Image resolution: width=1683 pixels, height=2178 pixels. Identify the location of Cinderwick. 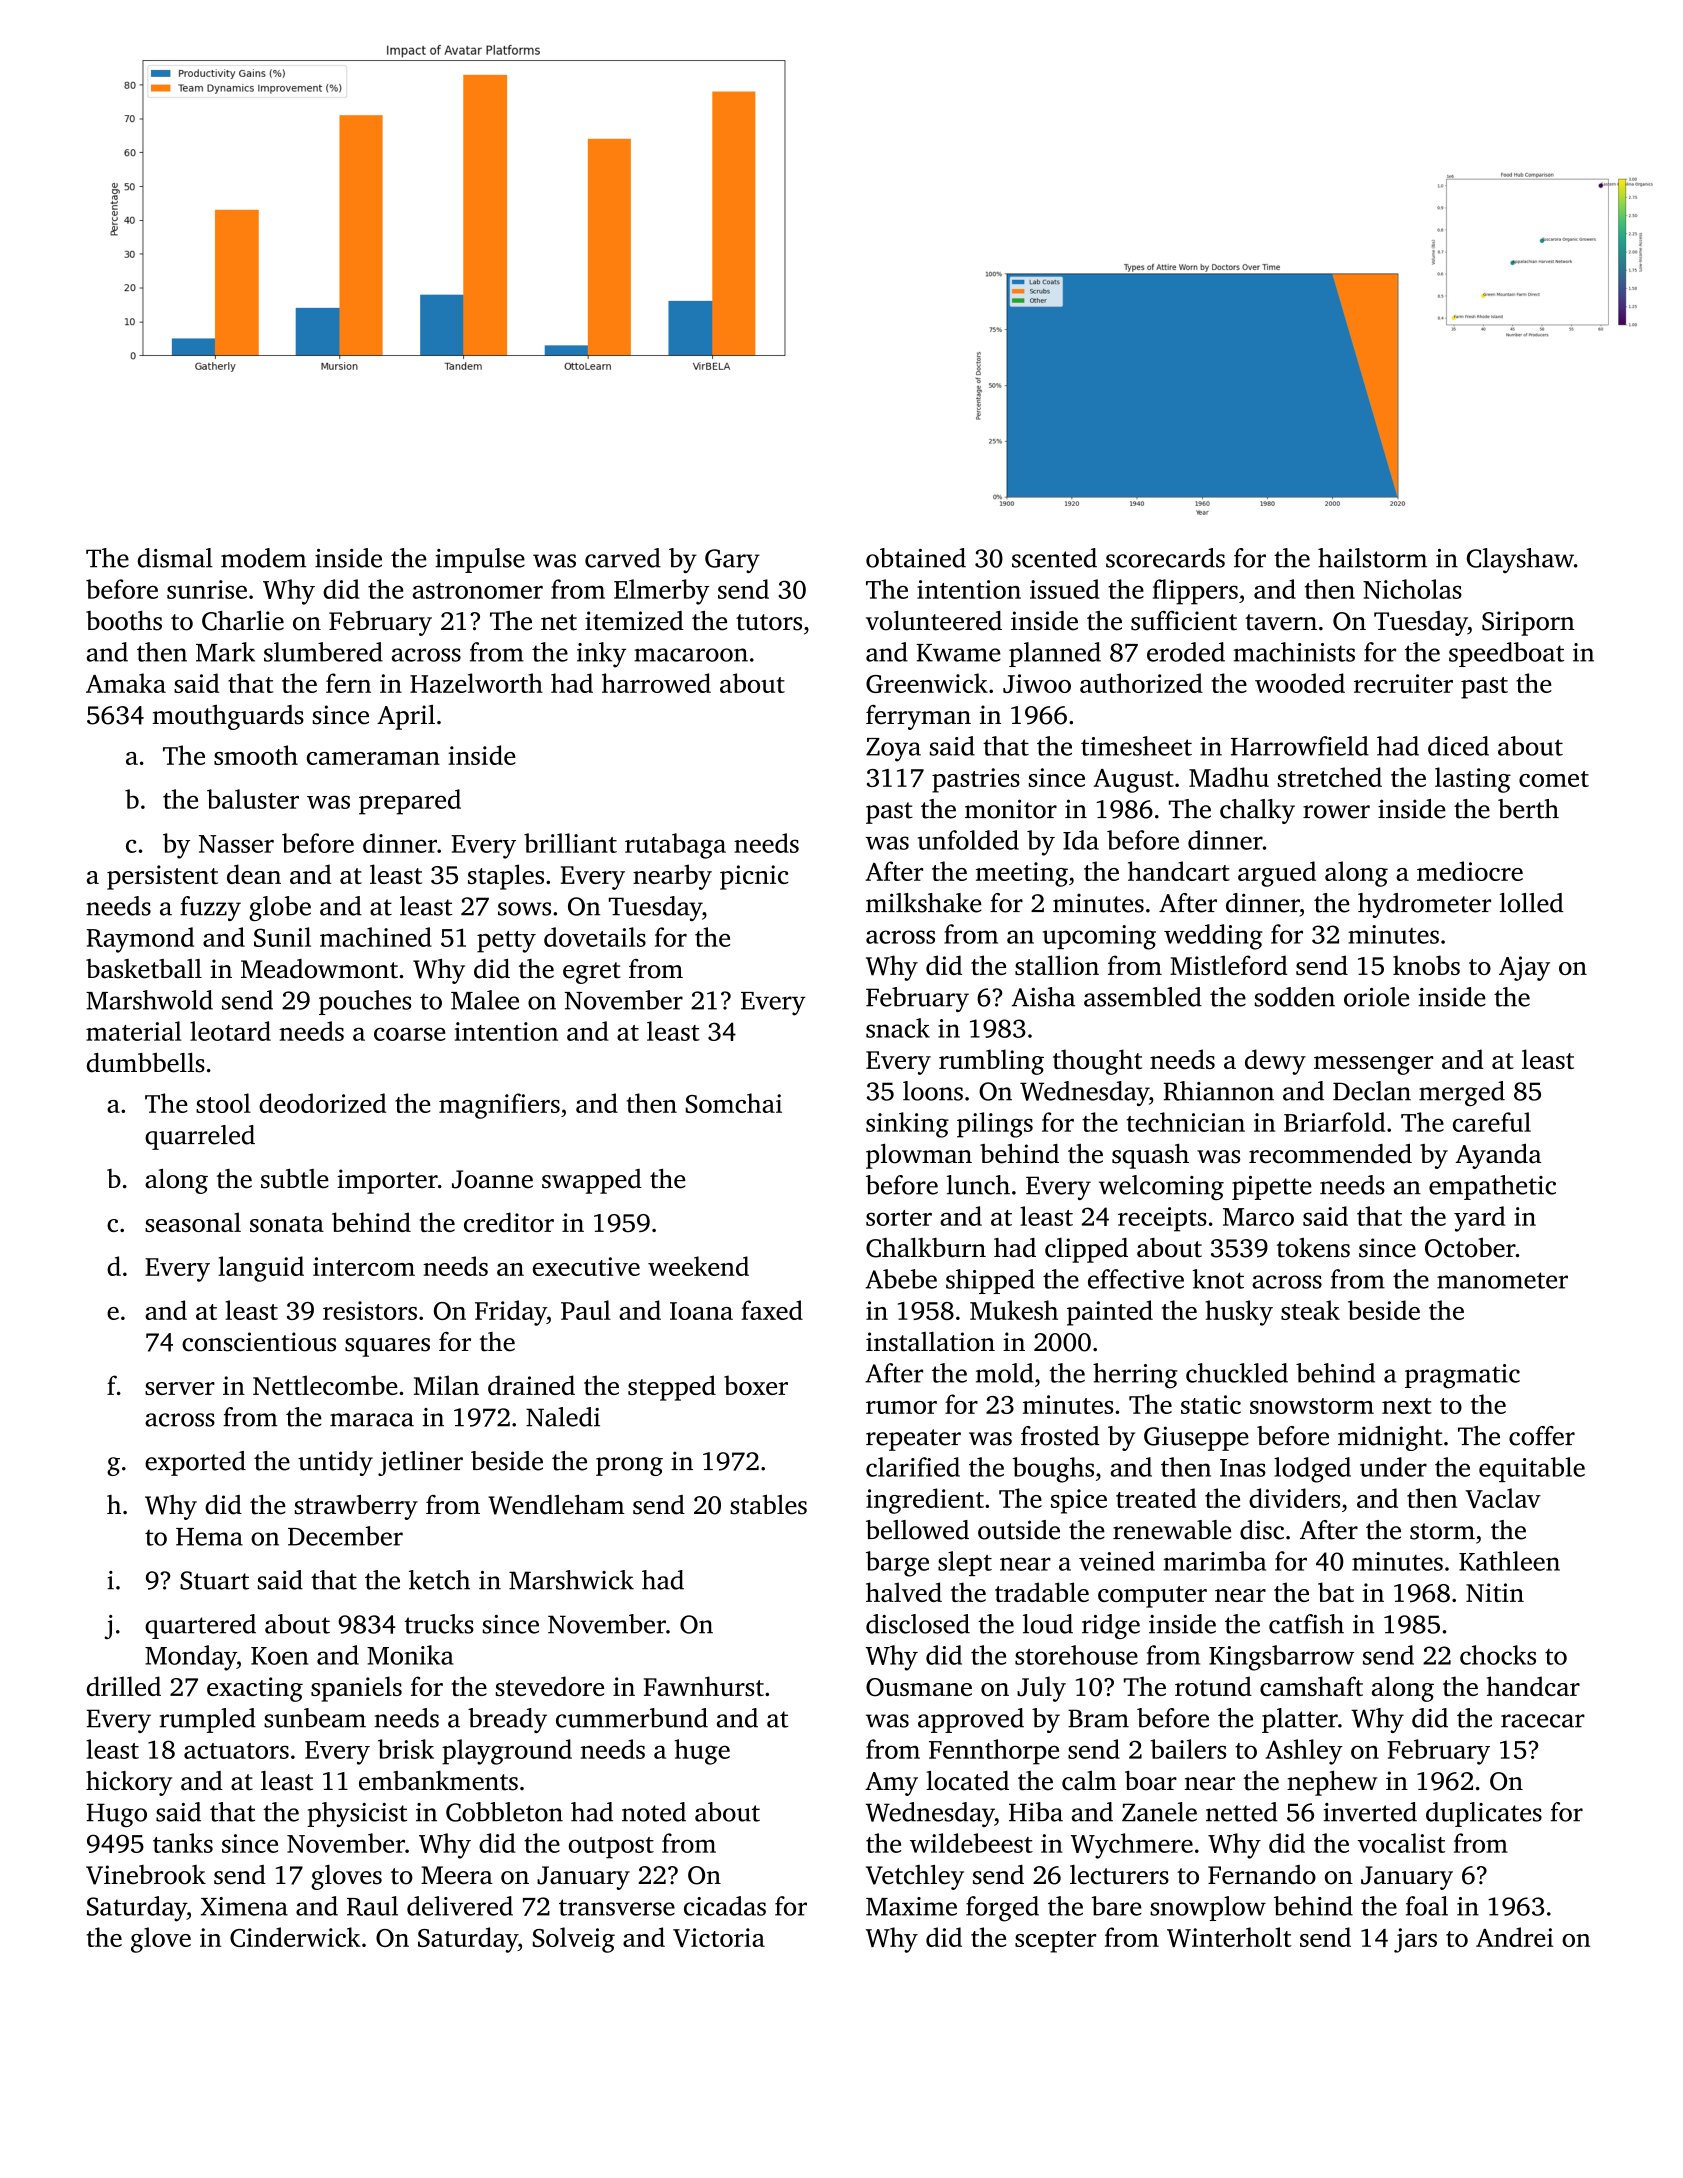
(295, 1937).
